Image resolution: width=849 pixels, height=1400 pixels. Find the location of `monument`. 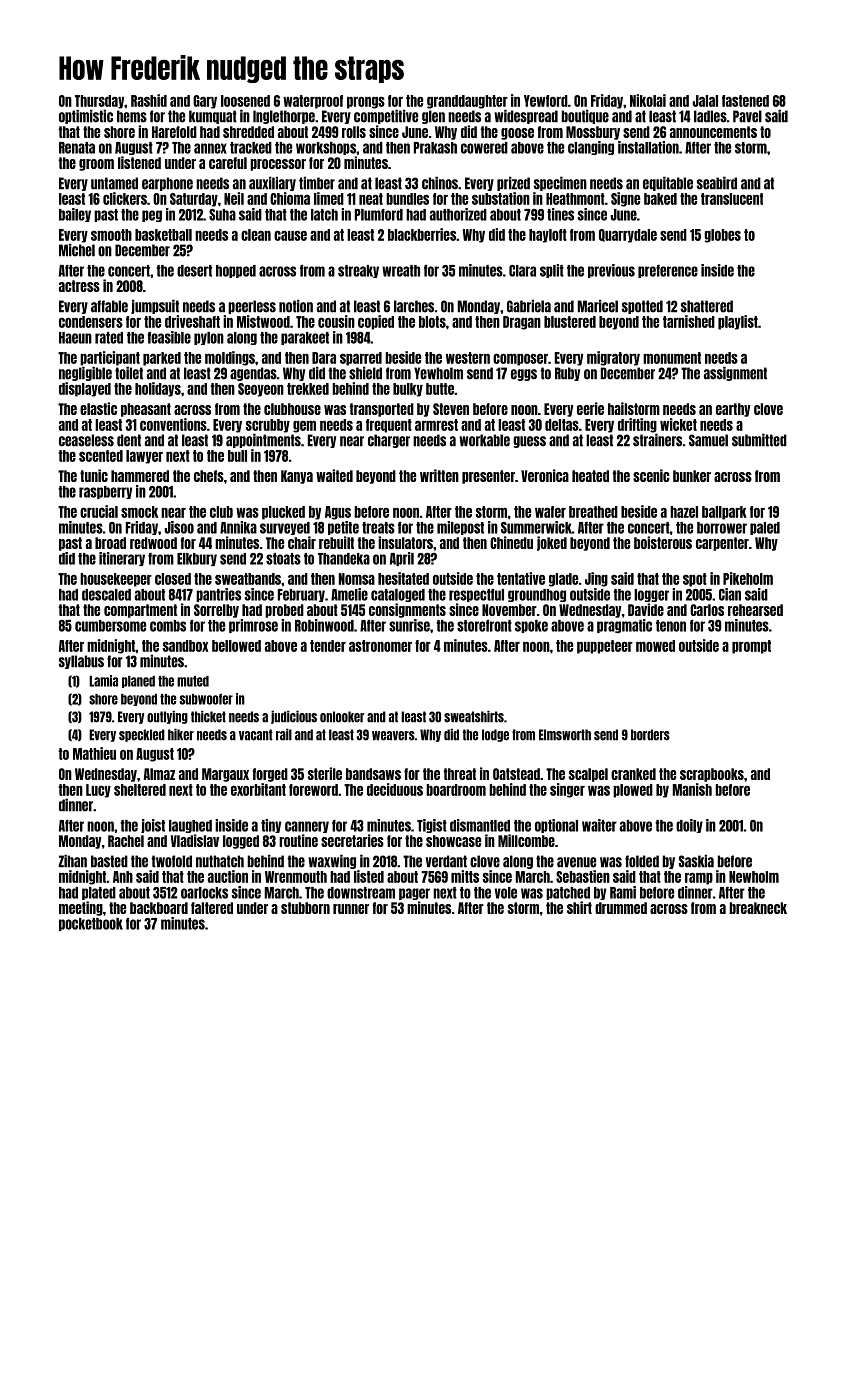

monument is located at coordinates (672, 358).
